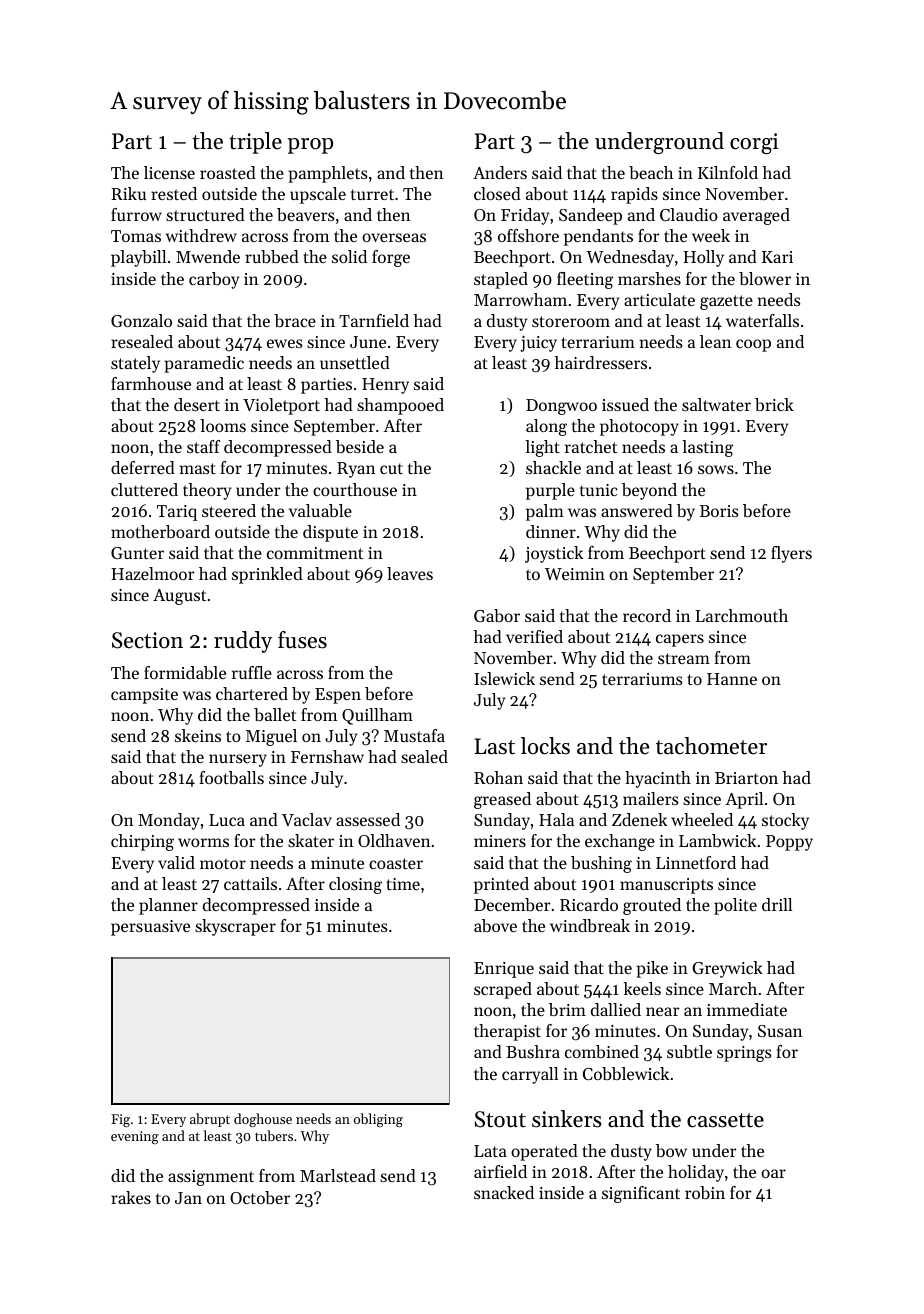 The height and width of the page is (1314, 924). Describe the element at coordinates (368, 819) in the page. I see `assessed` at that location.
